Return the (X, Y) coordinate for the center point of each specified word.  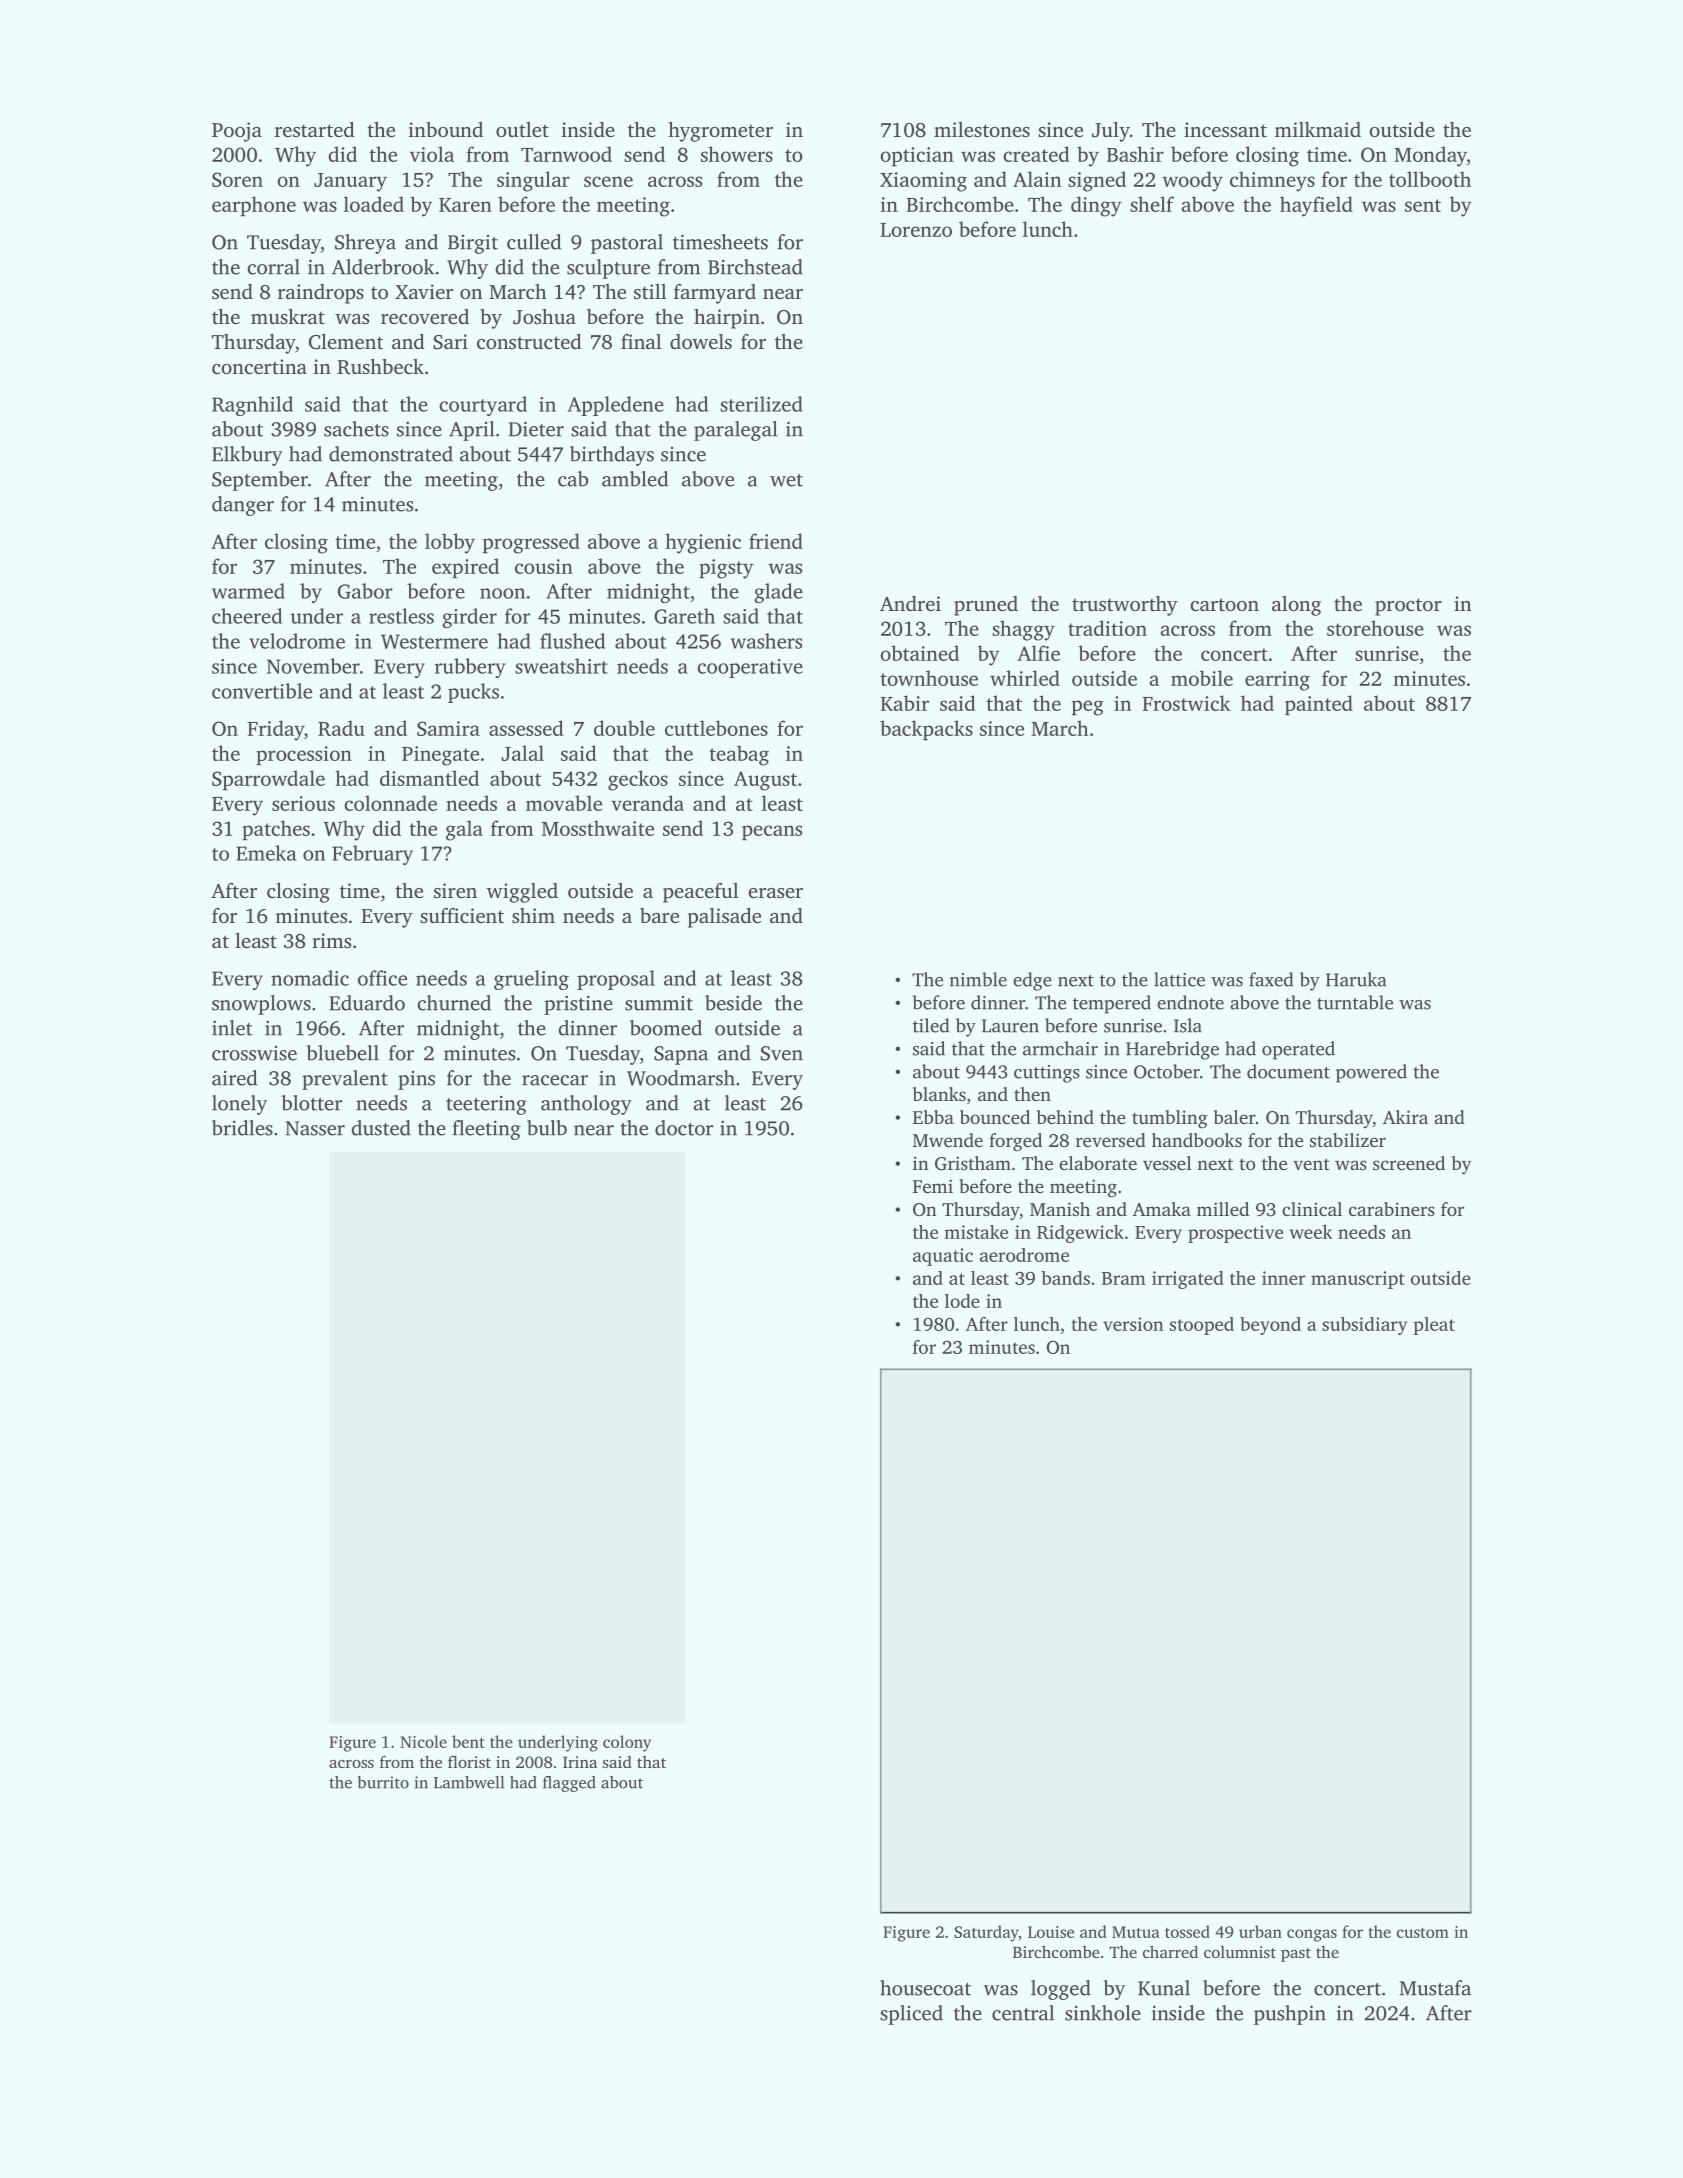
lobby (450, 543)
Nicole (423, 1741)
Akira (1405, 1117)
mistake (976, 1232)
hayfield (1316, 206)
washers (766, 641)
